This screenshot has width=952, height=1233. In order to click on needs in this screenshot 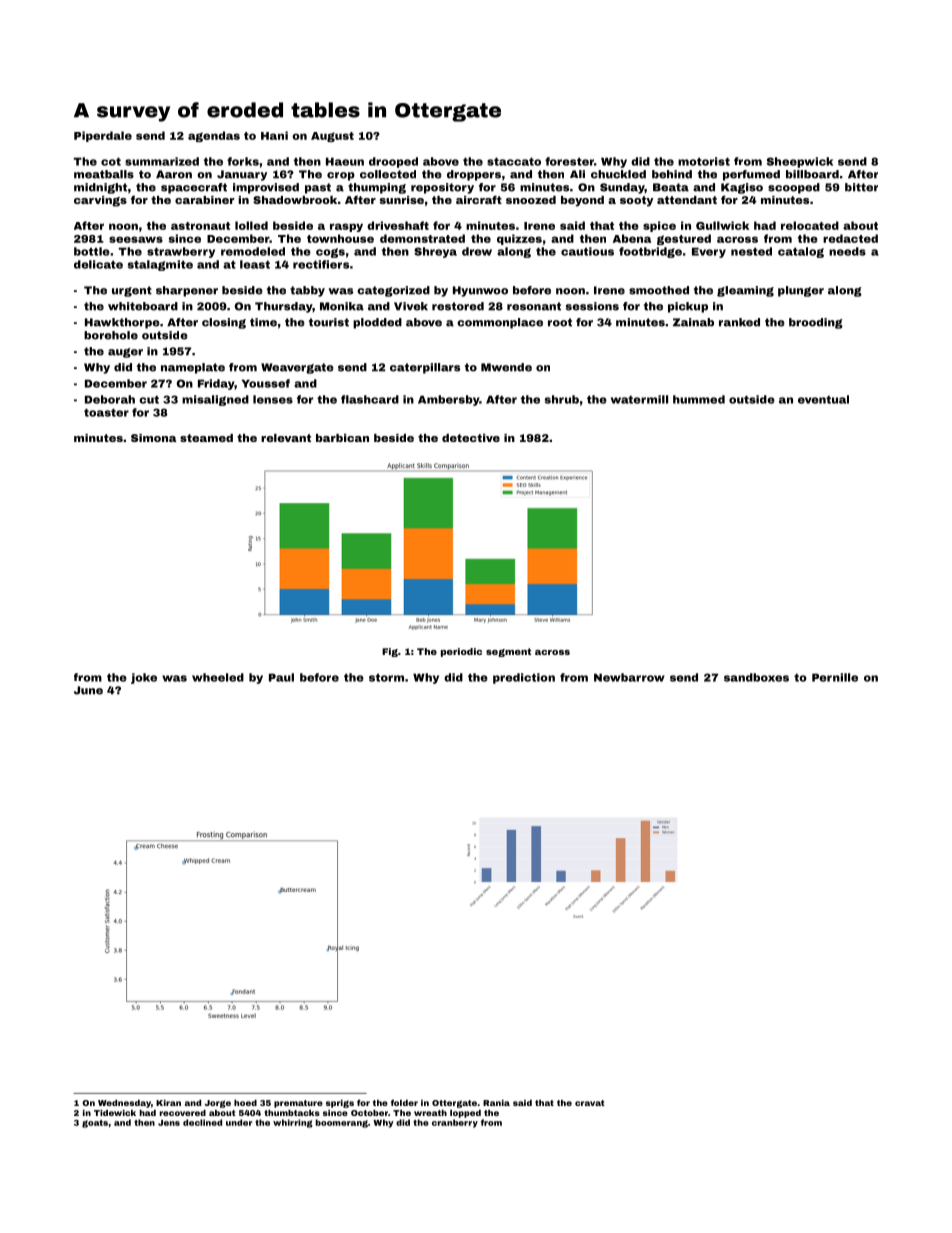, I will do `click(847, 251)`.
